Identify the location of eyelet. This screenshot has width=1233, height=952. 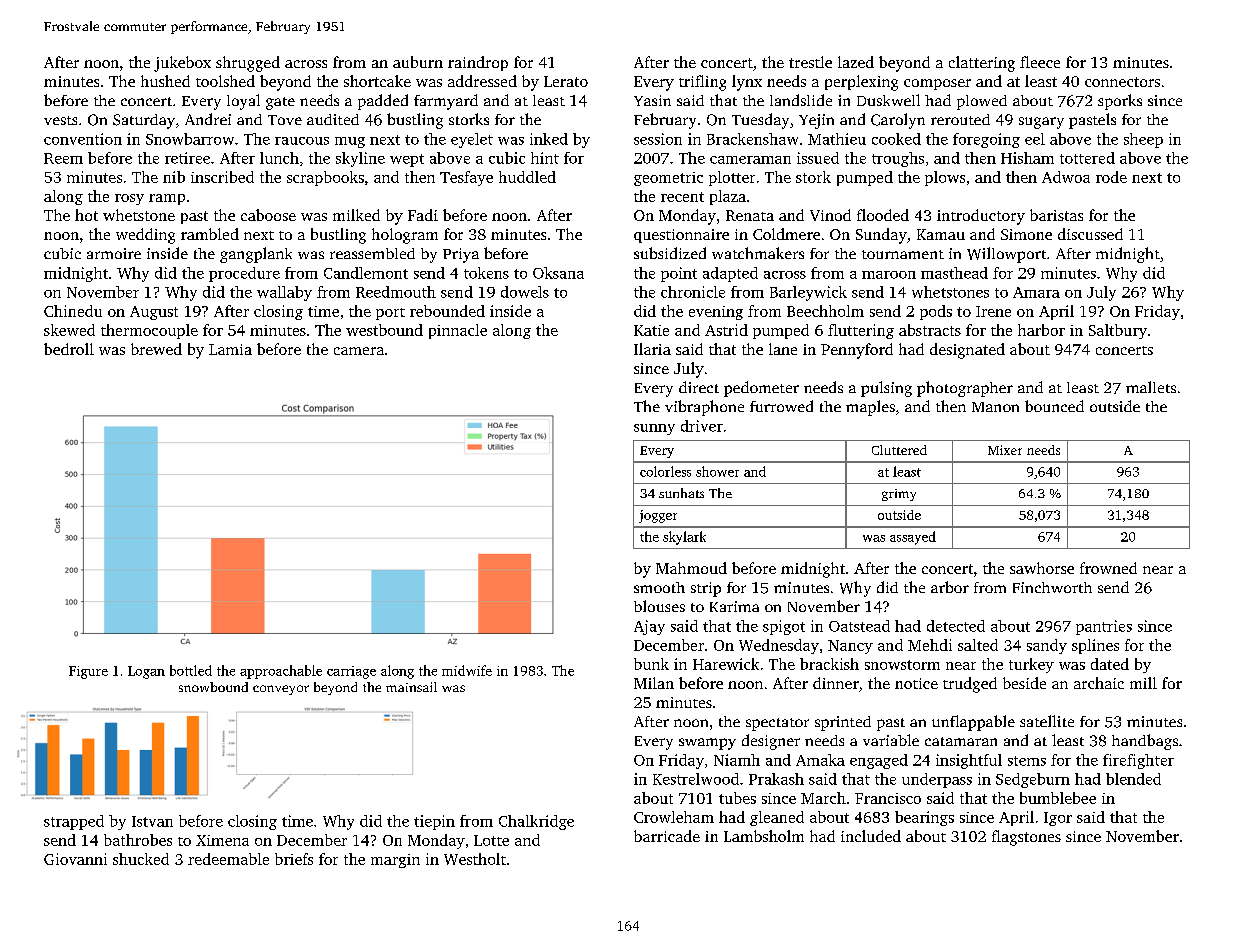
(472, 140).
